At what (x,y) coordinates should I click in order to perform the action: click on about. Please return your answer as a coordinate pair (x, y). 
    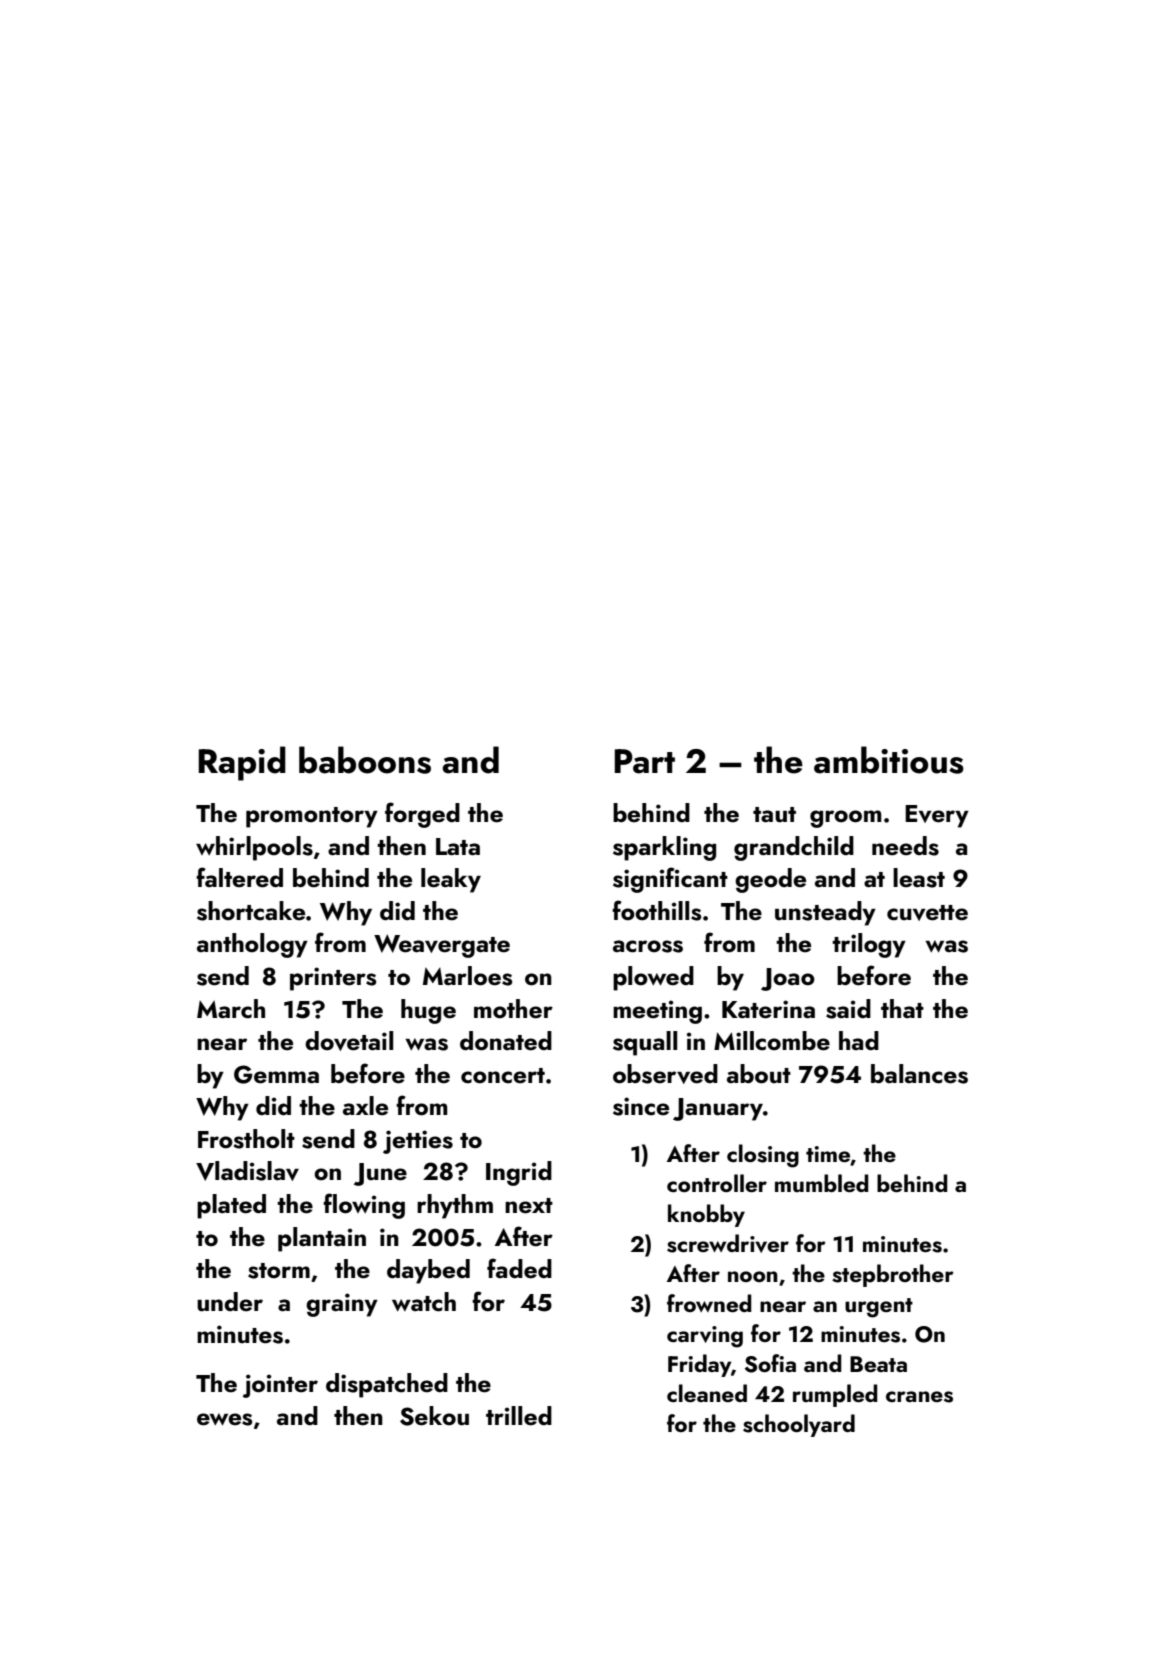
    Looking at the image, I should click on (759, 1074).
